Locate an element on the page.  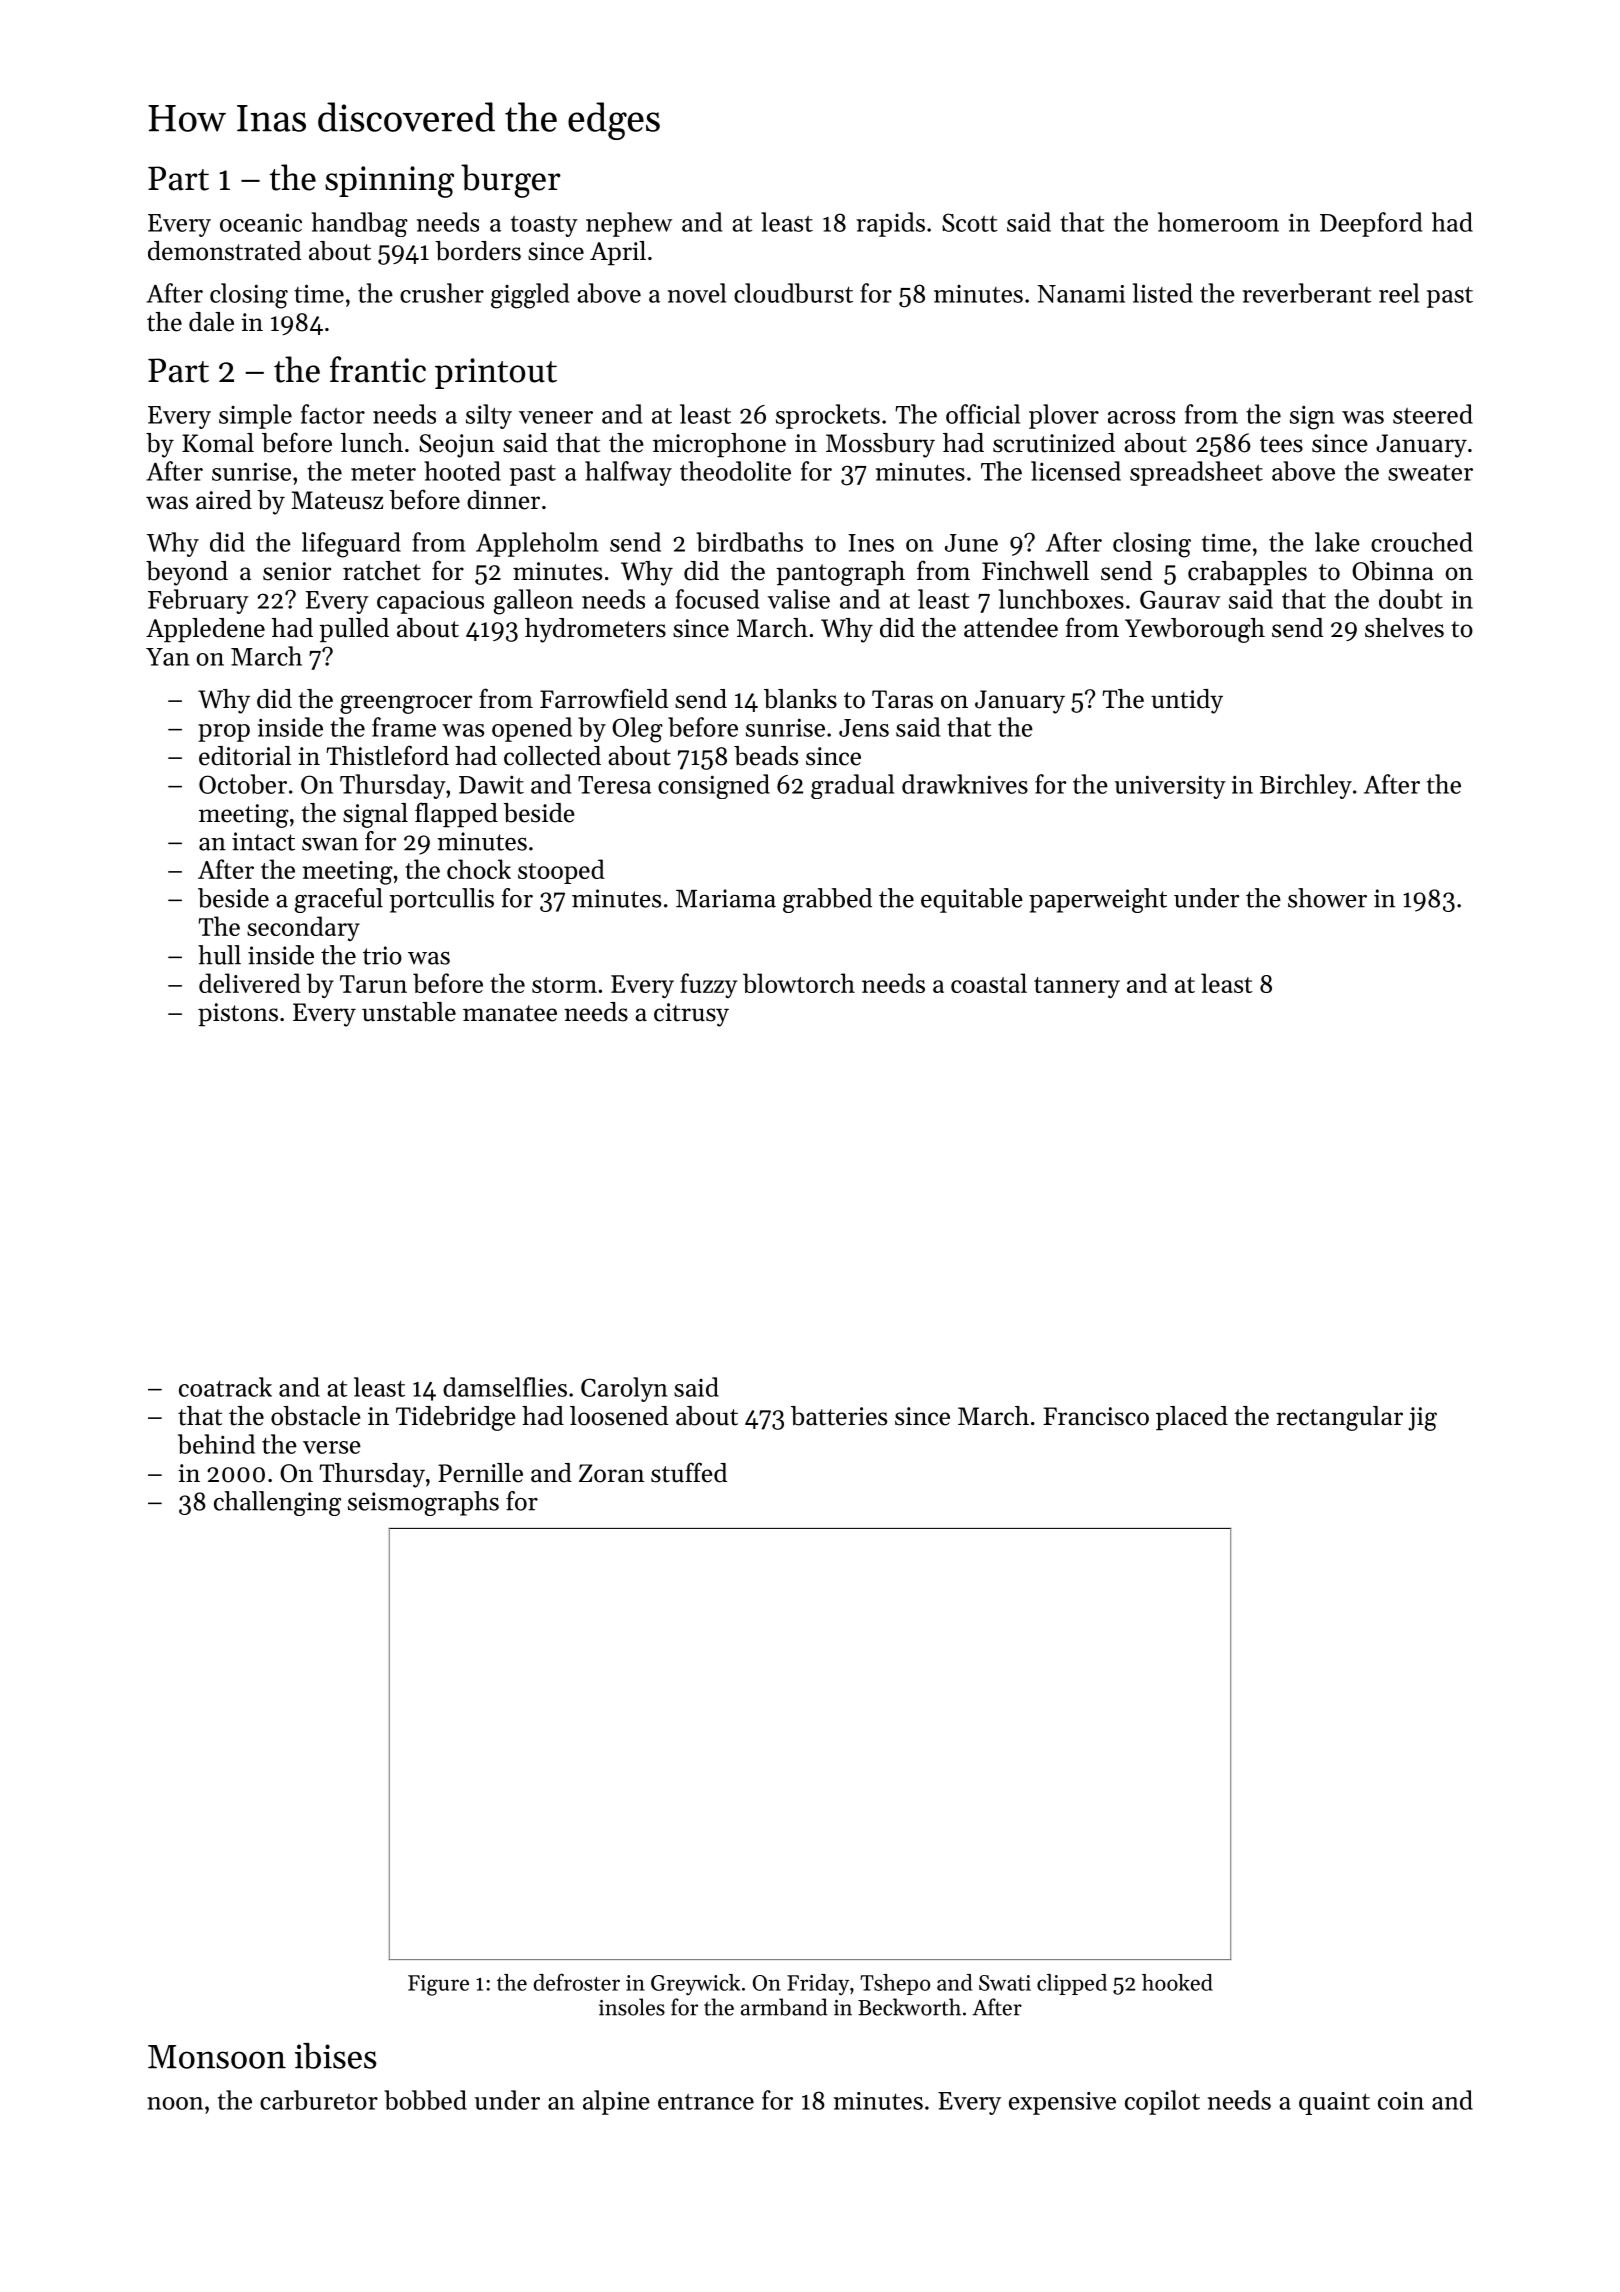
shower is located at coordinates (1327, 898).
